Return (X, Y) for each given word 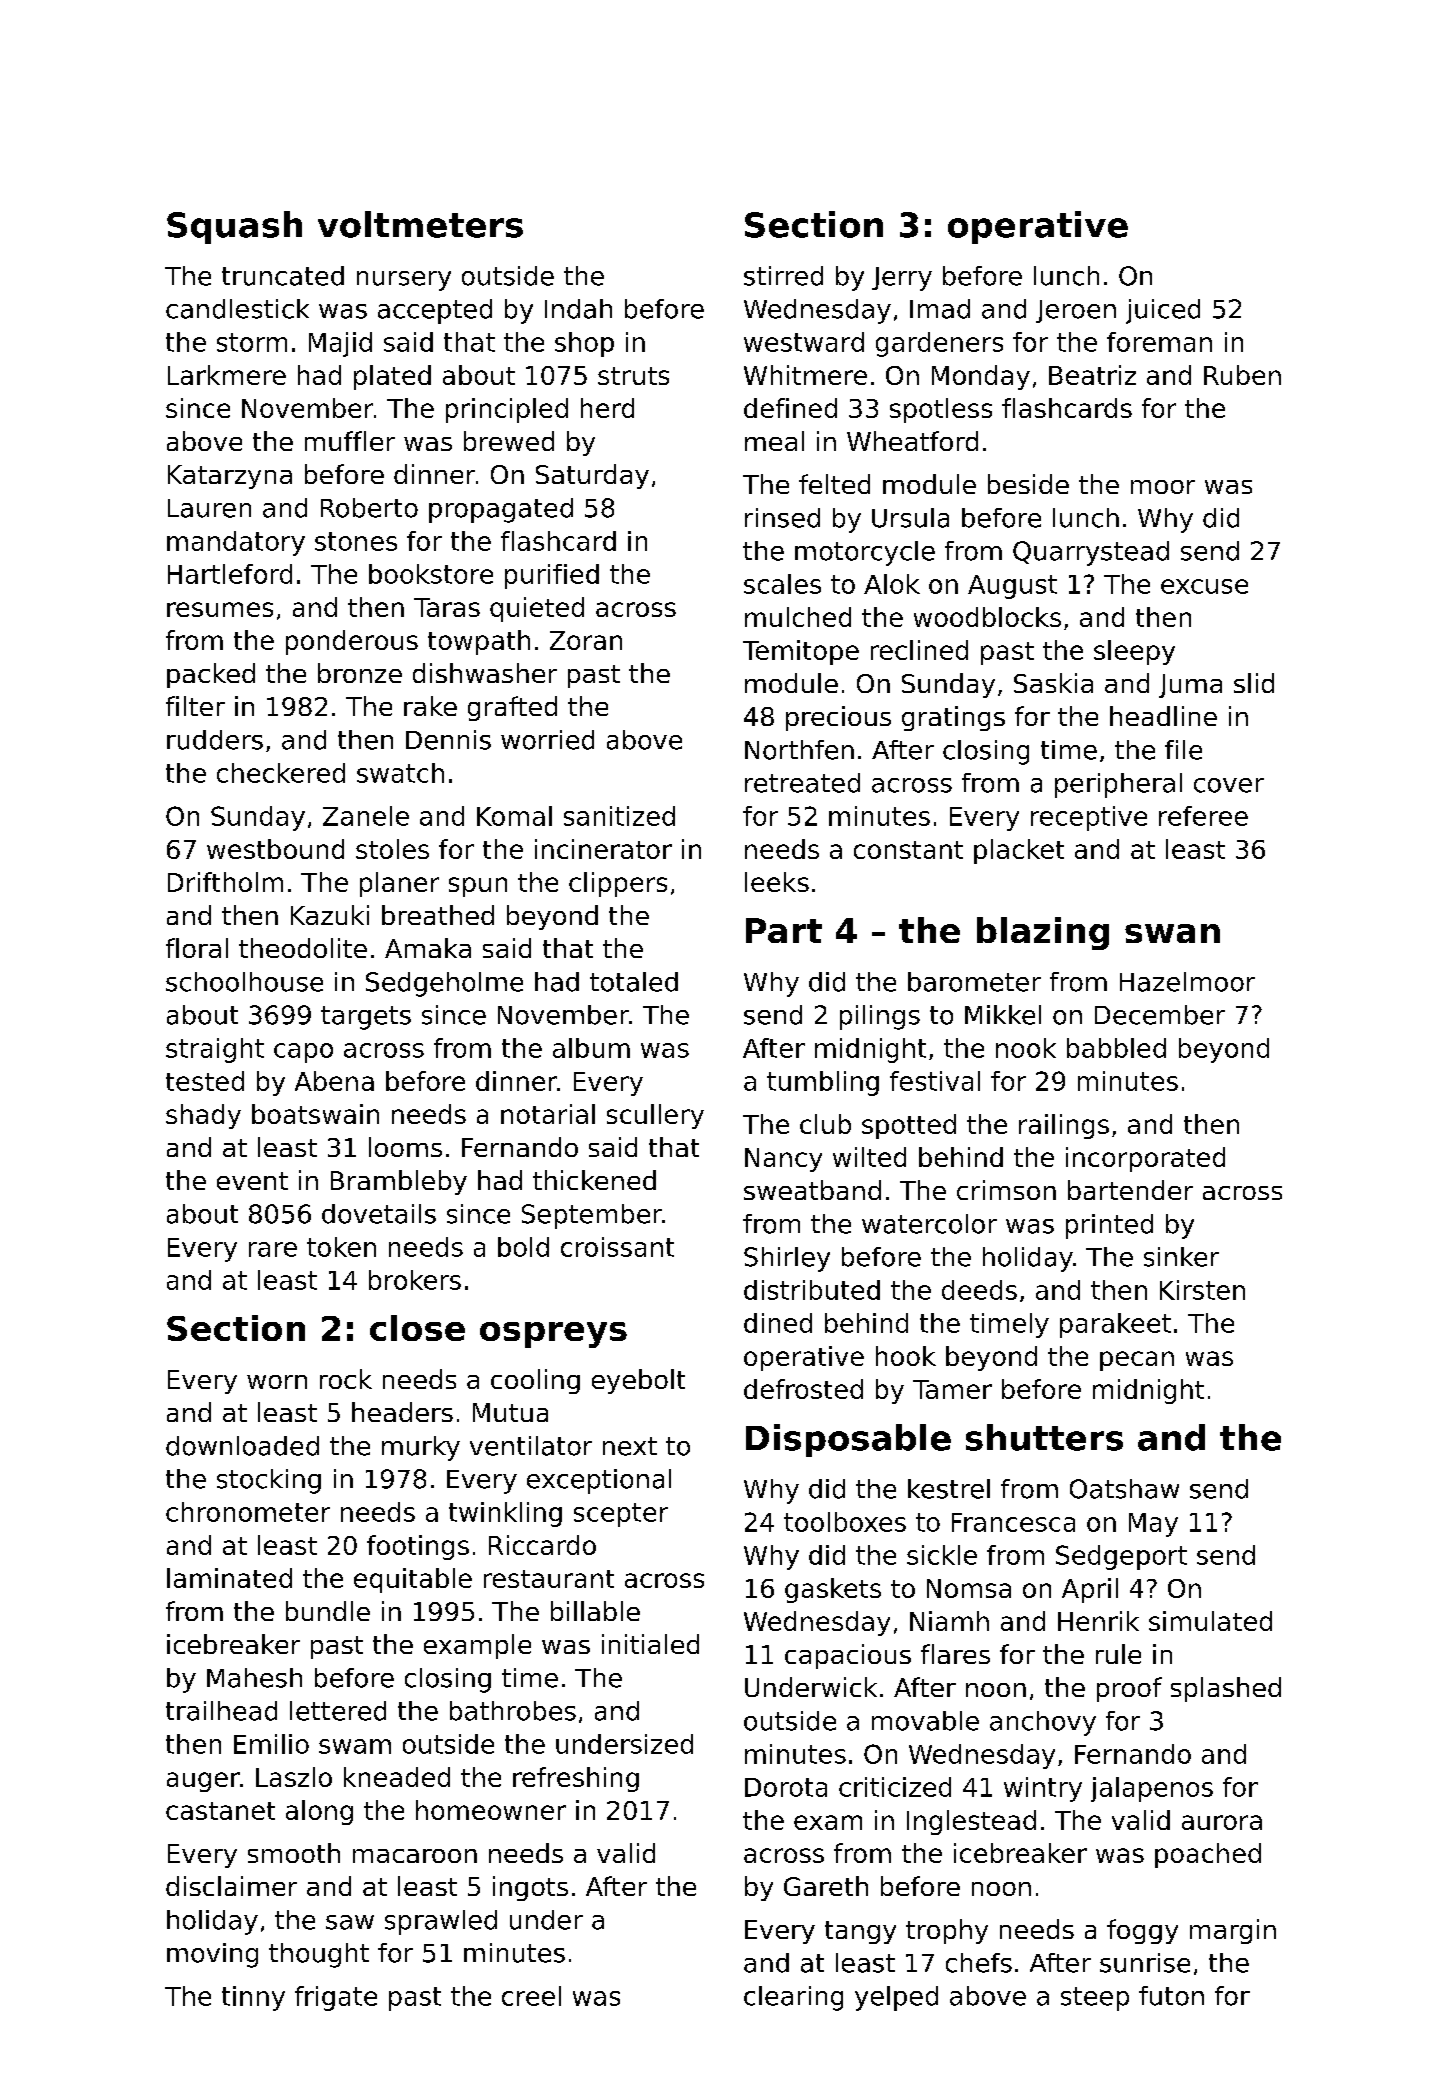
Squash (234, 227)
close (417, 1328)
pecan (1137, 1361)
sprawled (441, 1922)
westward (804, 342)
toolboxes (845, 1522)
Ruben (1242, 375)
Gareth (826, 1886)
